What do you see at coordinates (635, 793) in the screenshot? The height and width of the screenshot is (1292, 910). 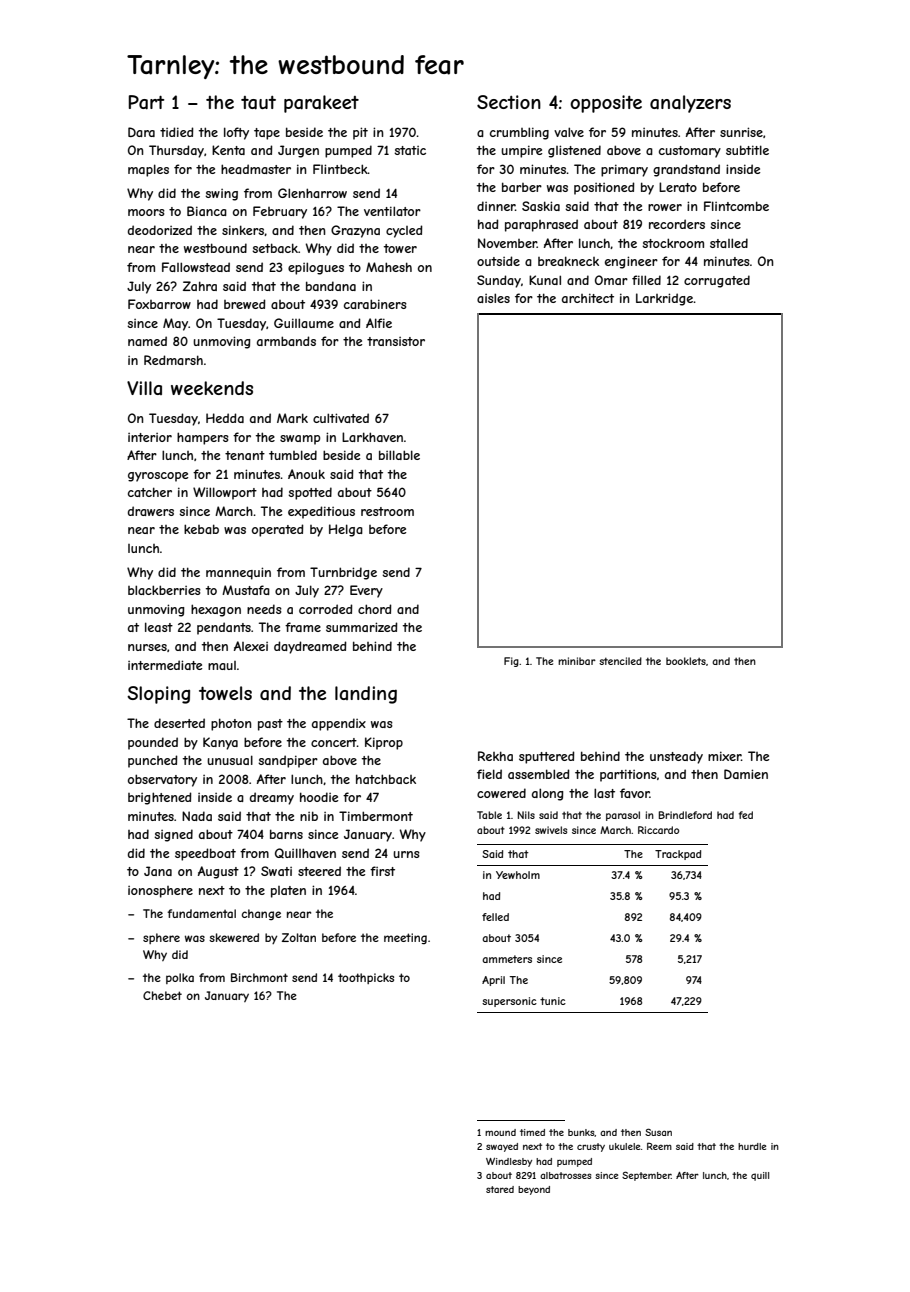 I see `favor` at bounding box center [635, 793].
